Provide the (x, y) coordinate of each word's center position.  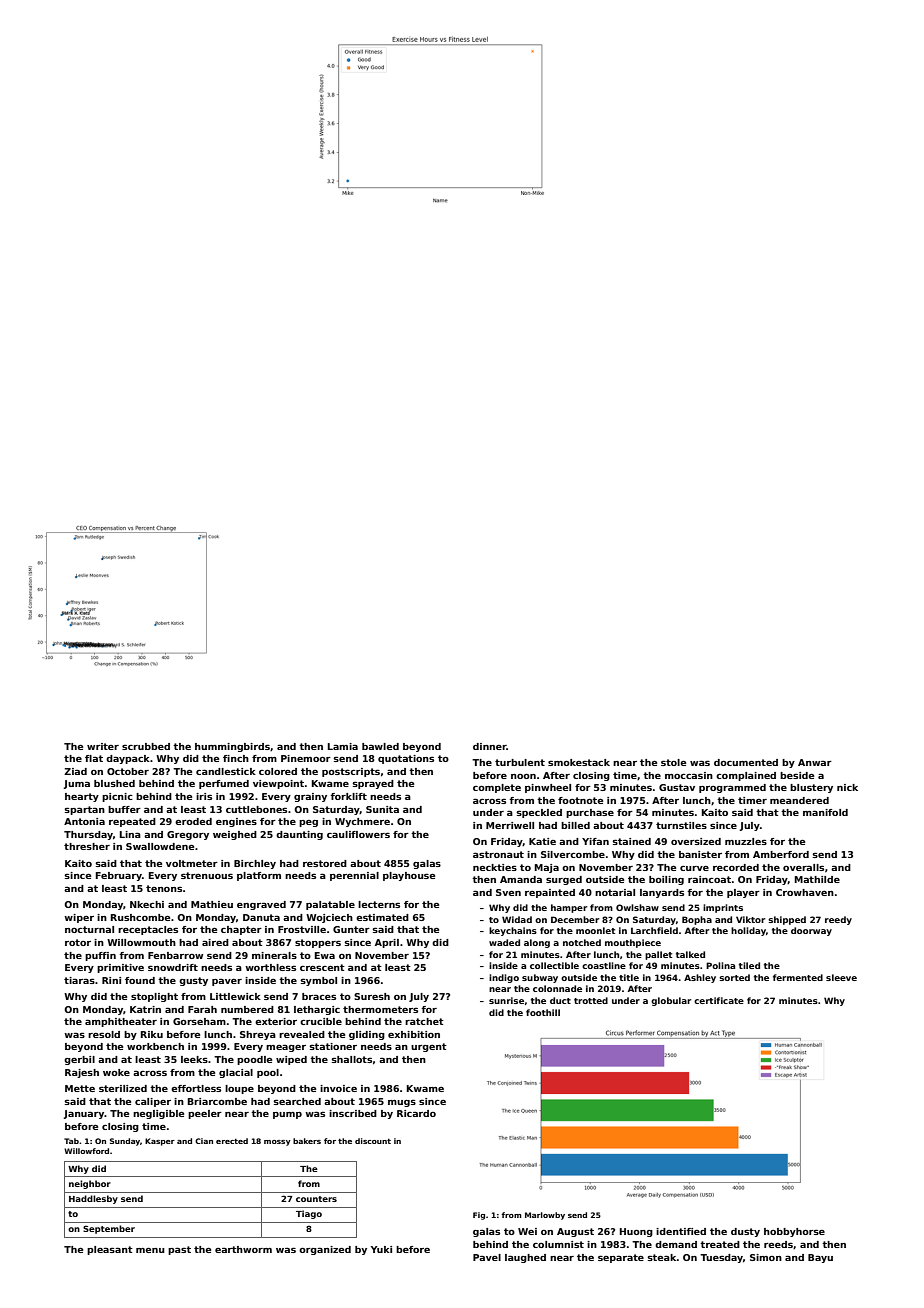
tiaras (79, 980)
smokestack (579, 762)
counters (316, 1199)
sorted (734, 977)
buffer (124, 809)
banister (700, 854)
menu (150, 1250)
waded (504, 942)
